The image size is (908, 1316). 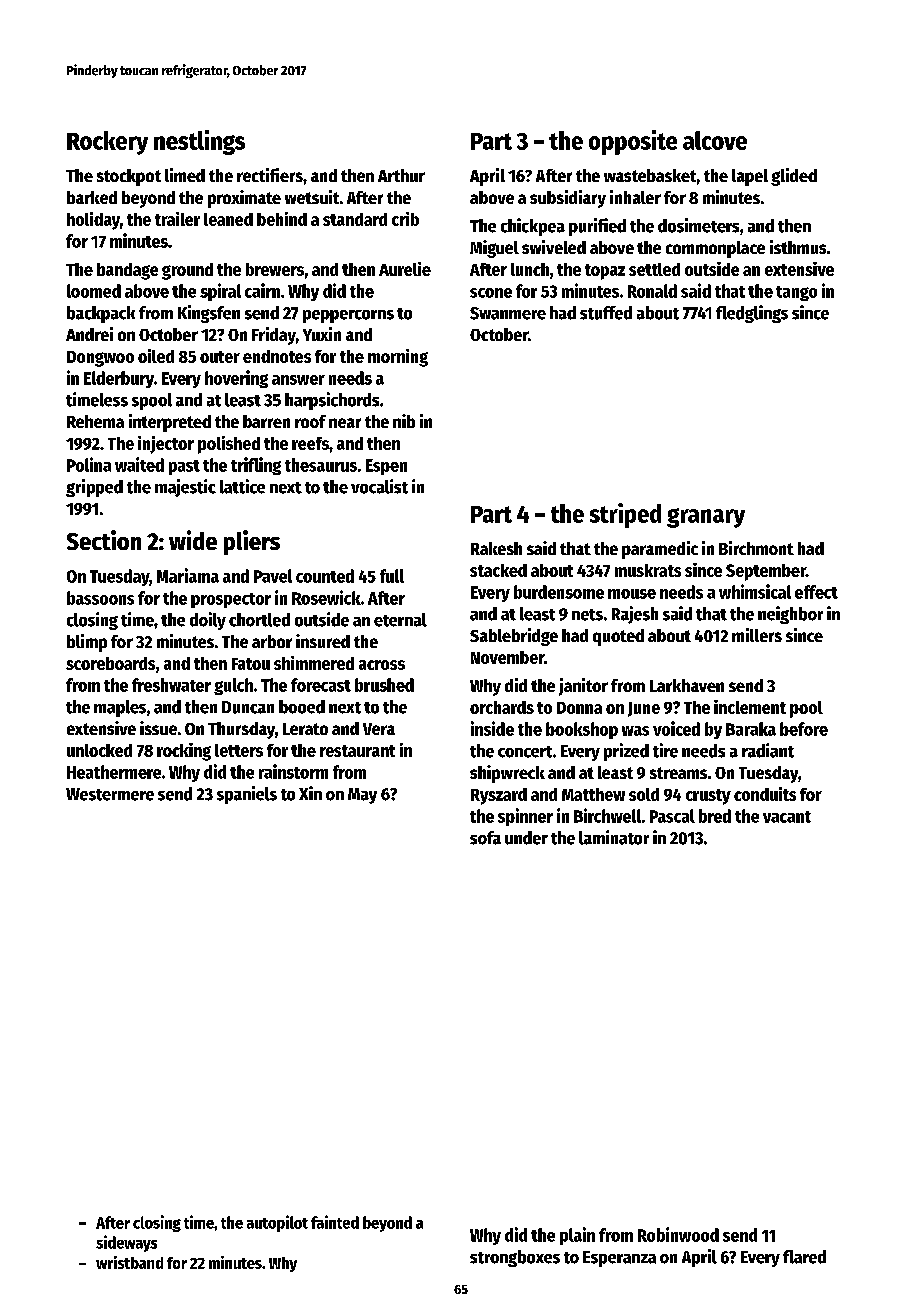 What do you see at coordinates (277, 1223) in the document?
I see `autopilot` at bounding box center [277, 1223].
